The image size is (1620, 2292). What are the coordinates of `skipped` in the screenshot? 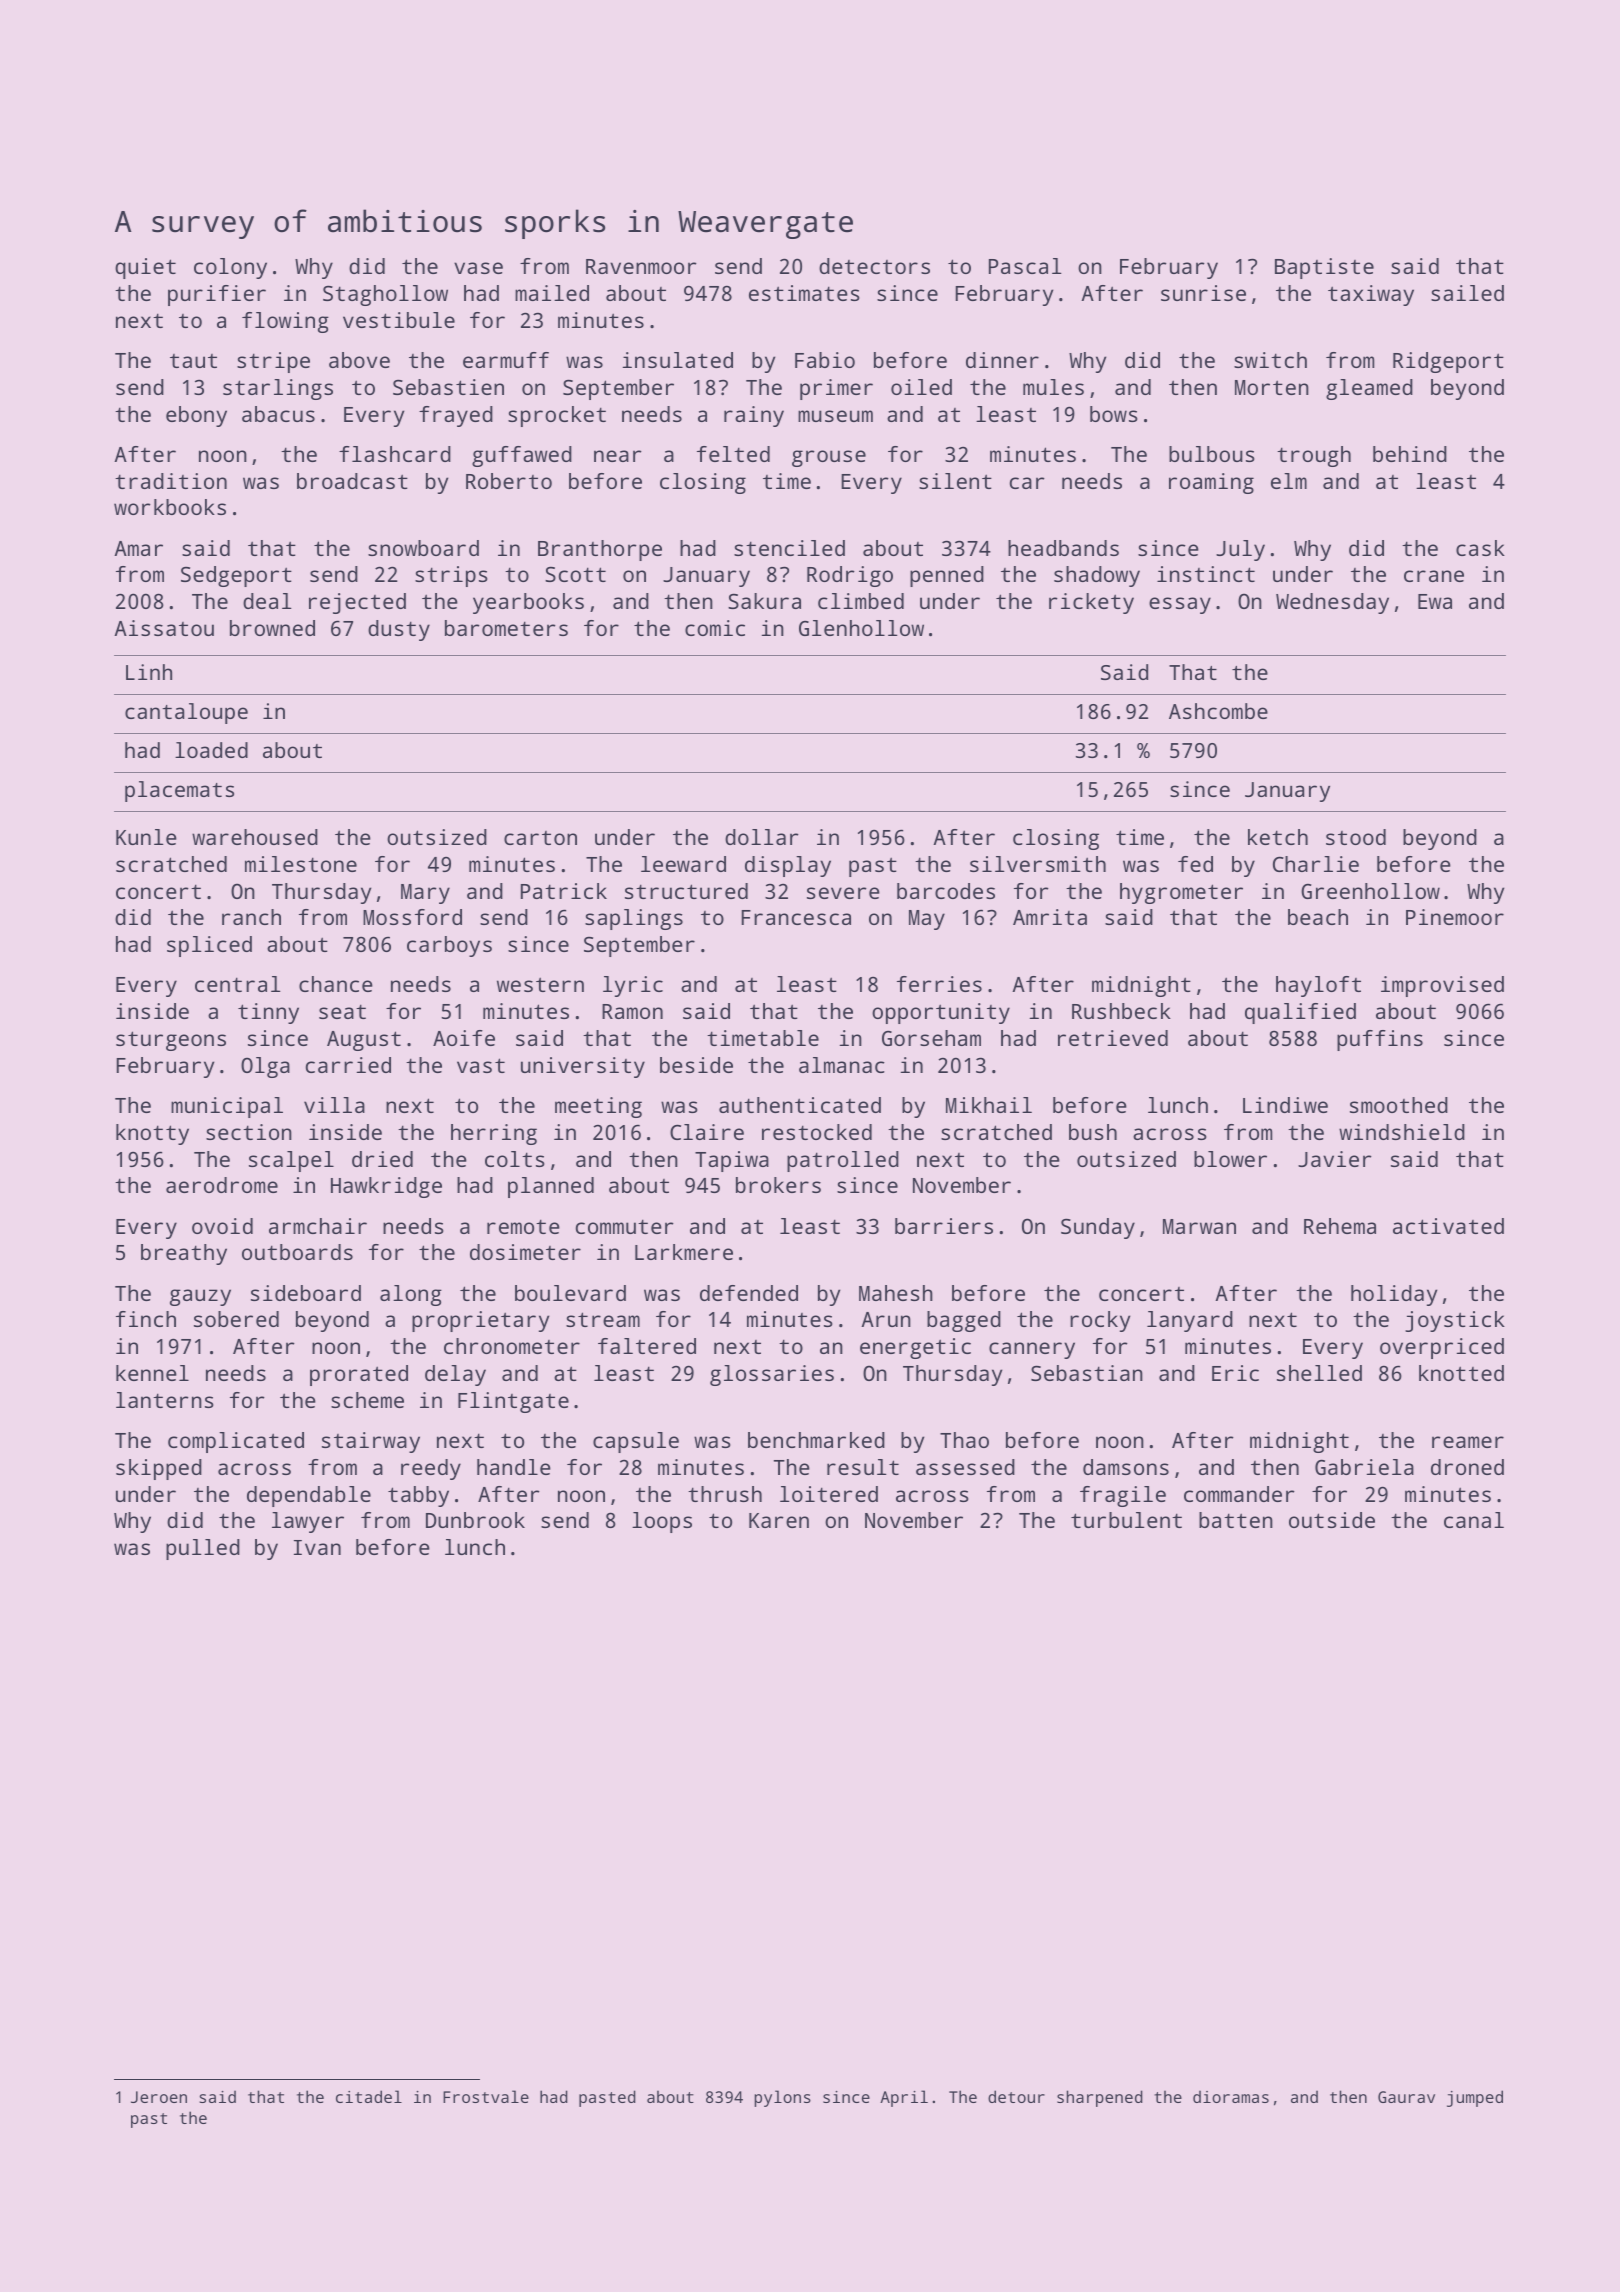 It's located at (159, 1469).
